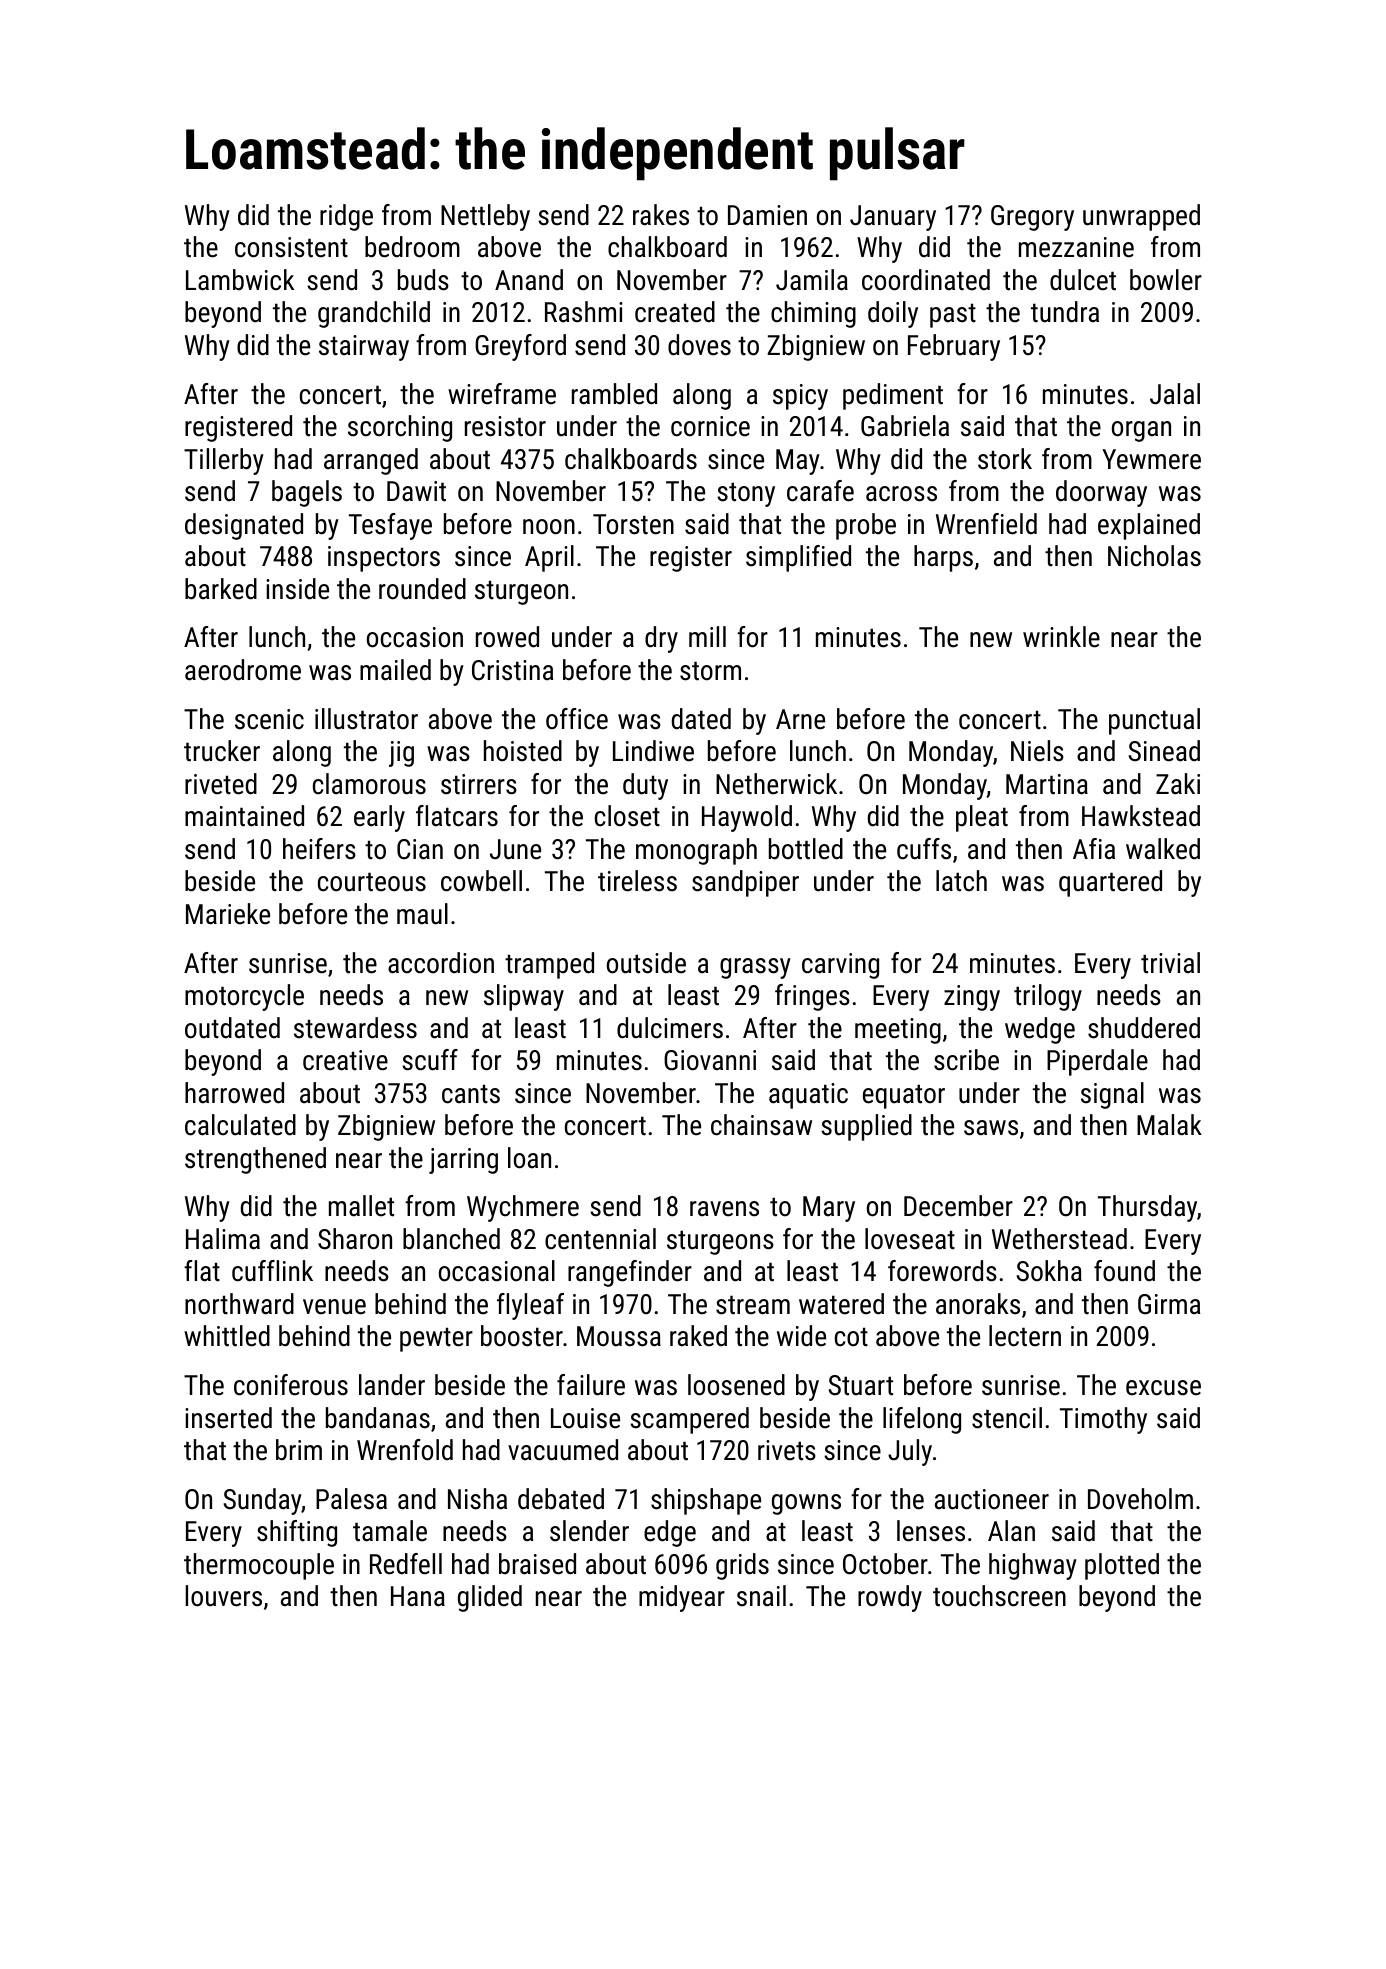 The image size is (1386, 1969). Describe the element at coordinates (1154, 556) in the page. I see `Nicholas` at that location.
